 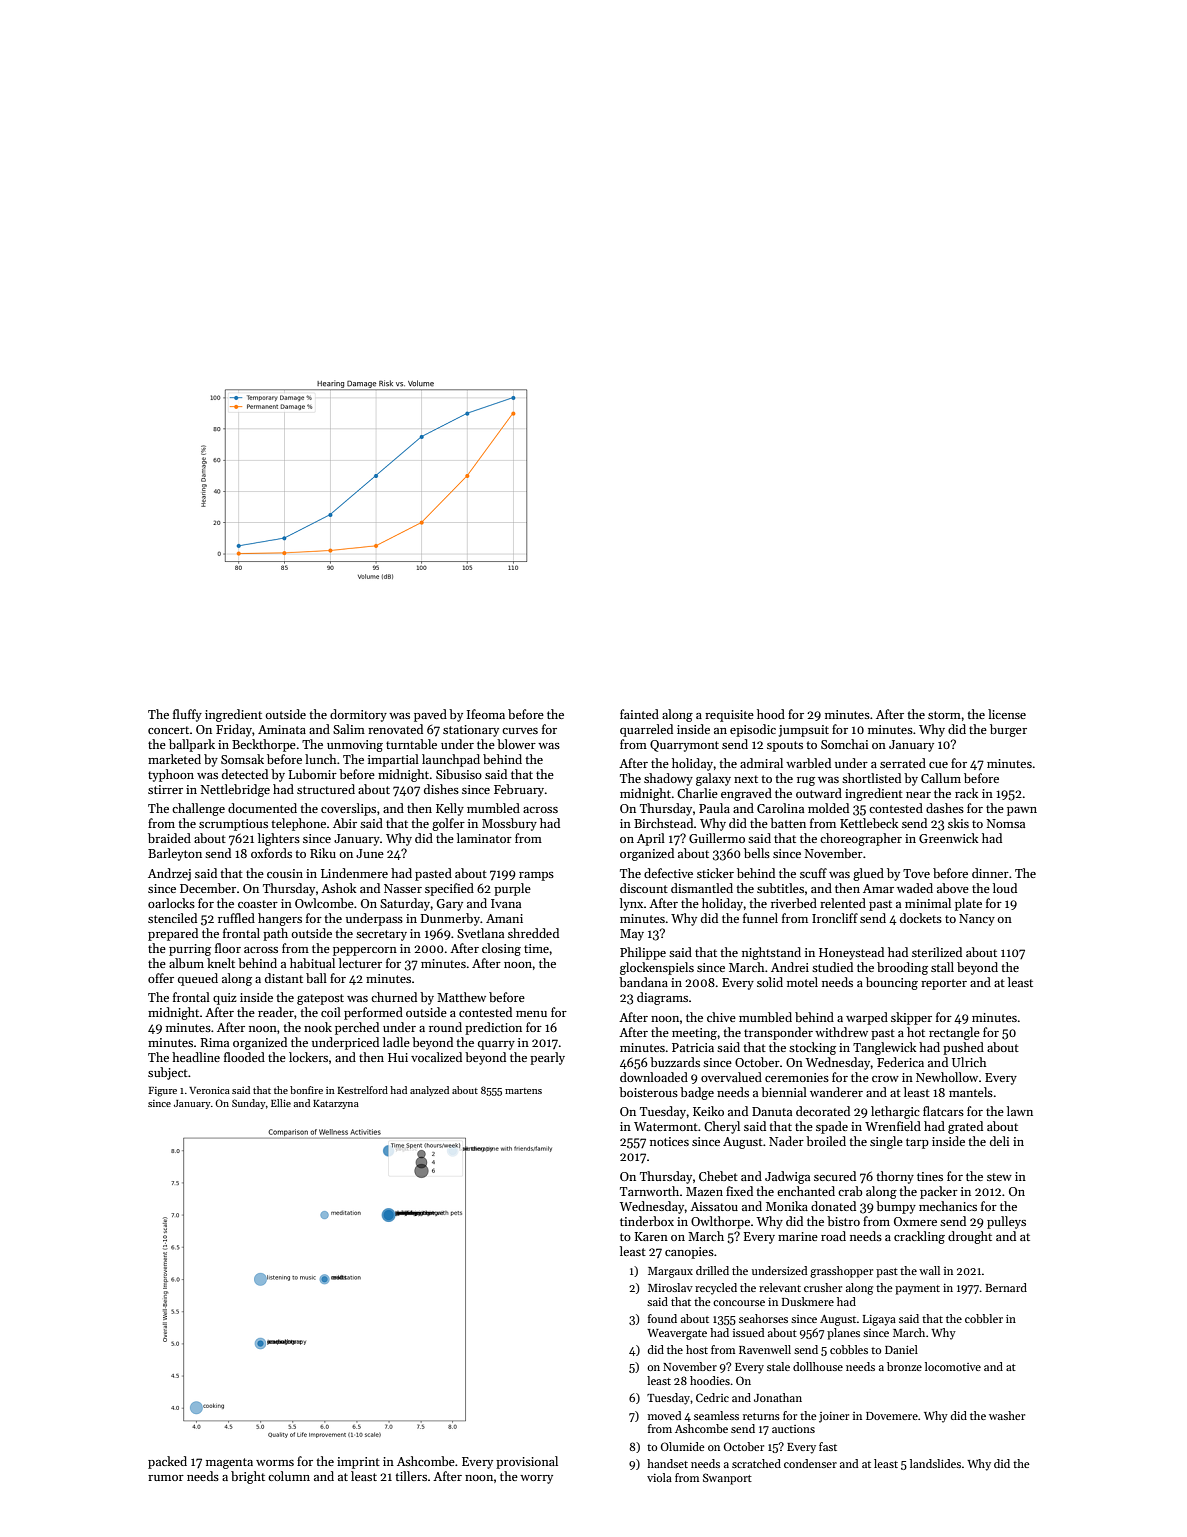 I want to click on Katarzyna, so click(x=336, y=1104).
